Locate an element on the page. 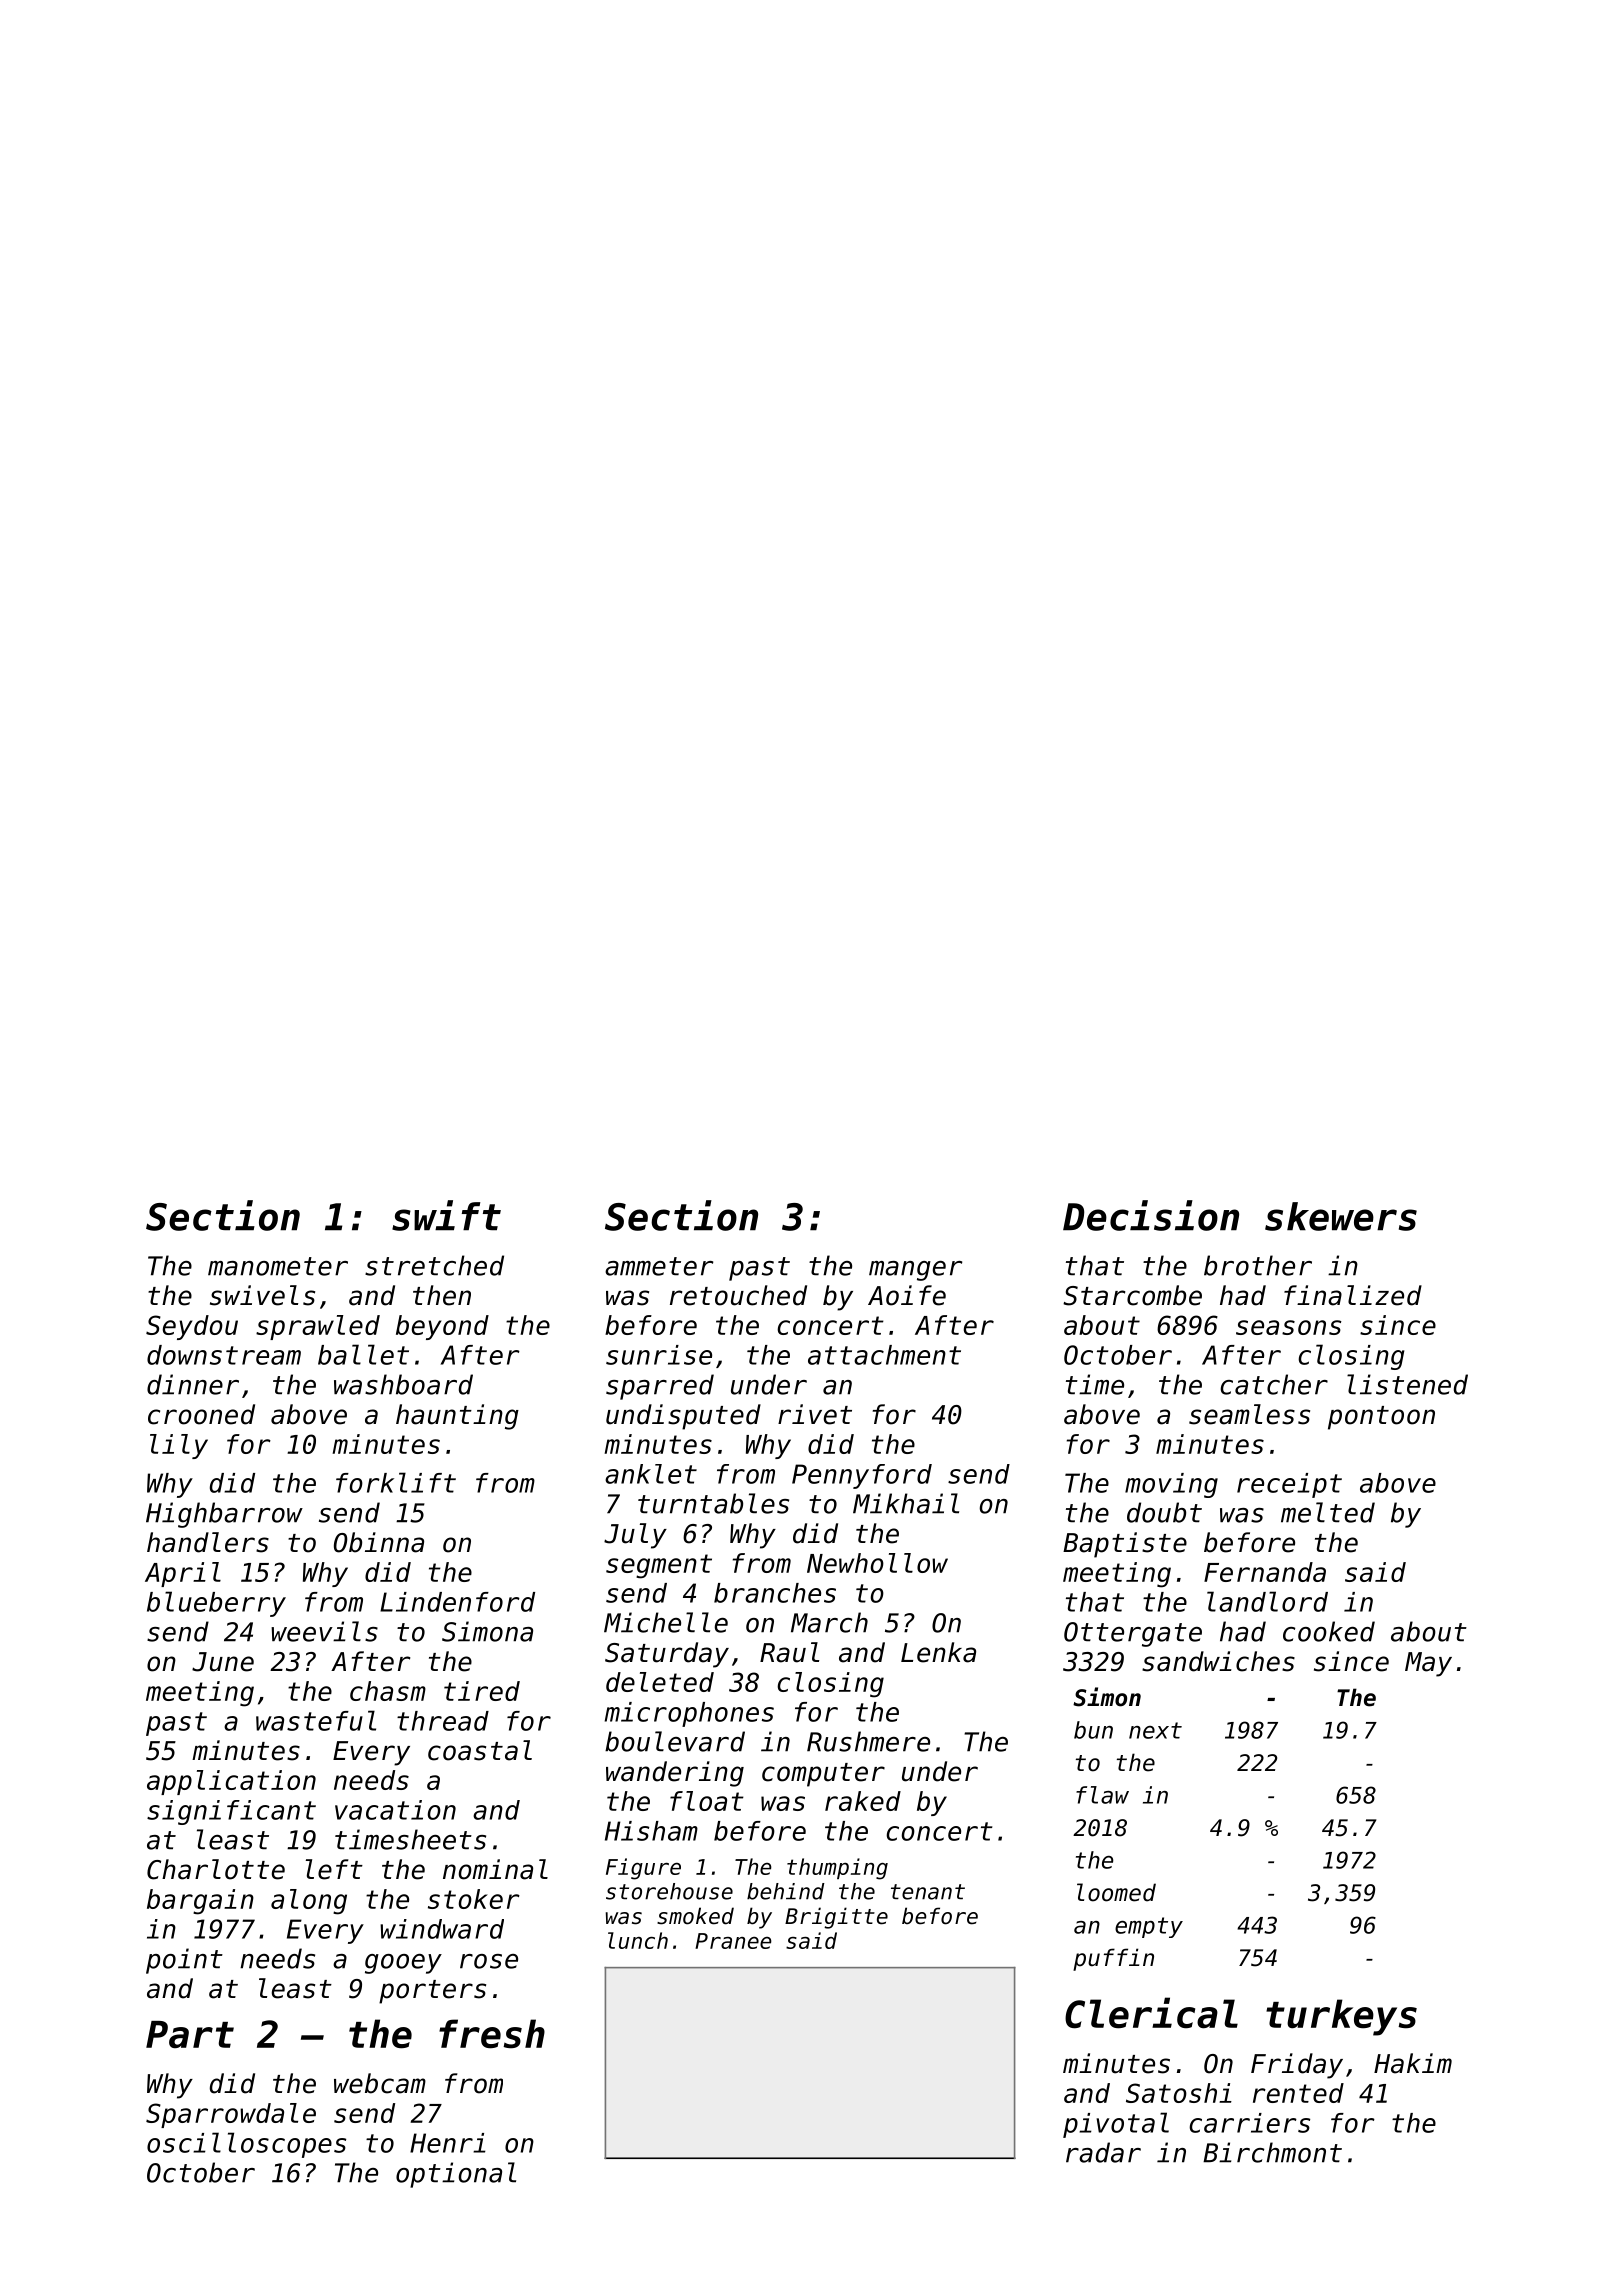 The height and width of the document is (2292, 1620). microphones is located at coordinates (689, 1714).
